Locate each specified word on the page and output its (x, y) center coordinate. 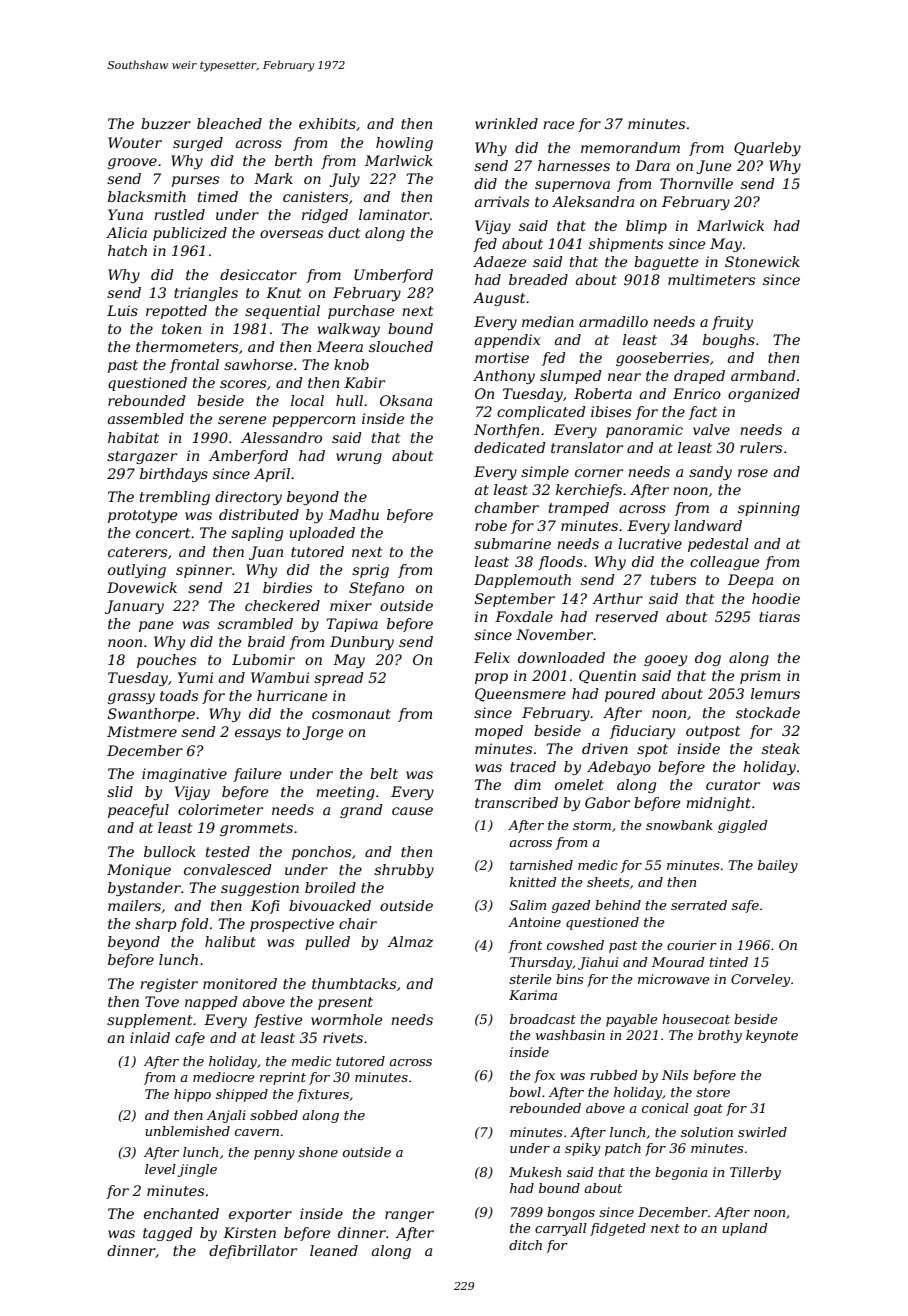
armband (763, 375)
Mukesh (535, 1172)
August (499, 299)
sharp (156, 925)
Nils (675, 1075)
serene (242, 420)
